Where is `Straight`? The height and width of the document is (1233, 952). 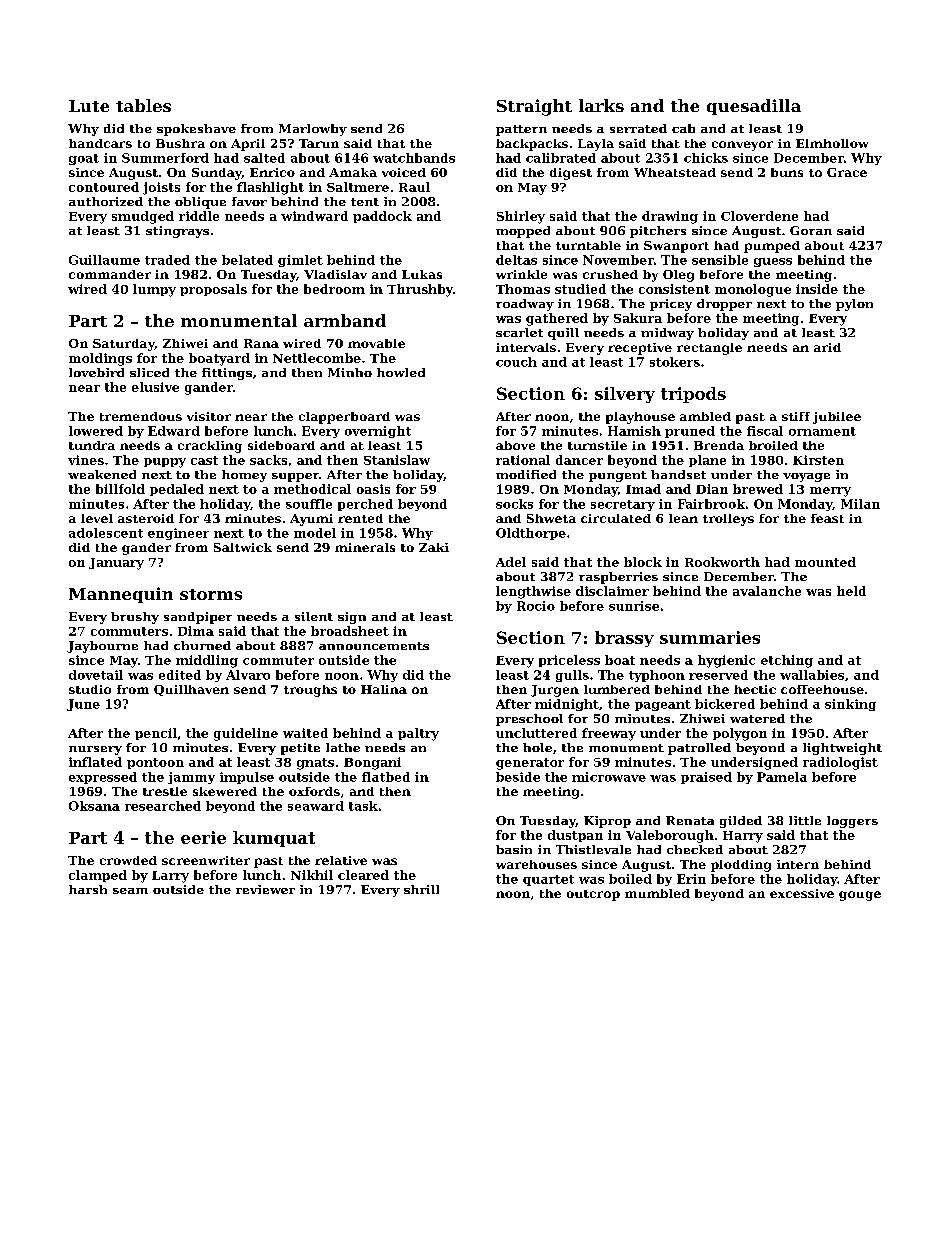 Straight is located at coordinates (534, 107).
